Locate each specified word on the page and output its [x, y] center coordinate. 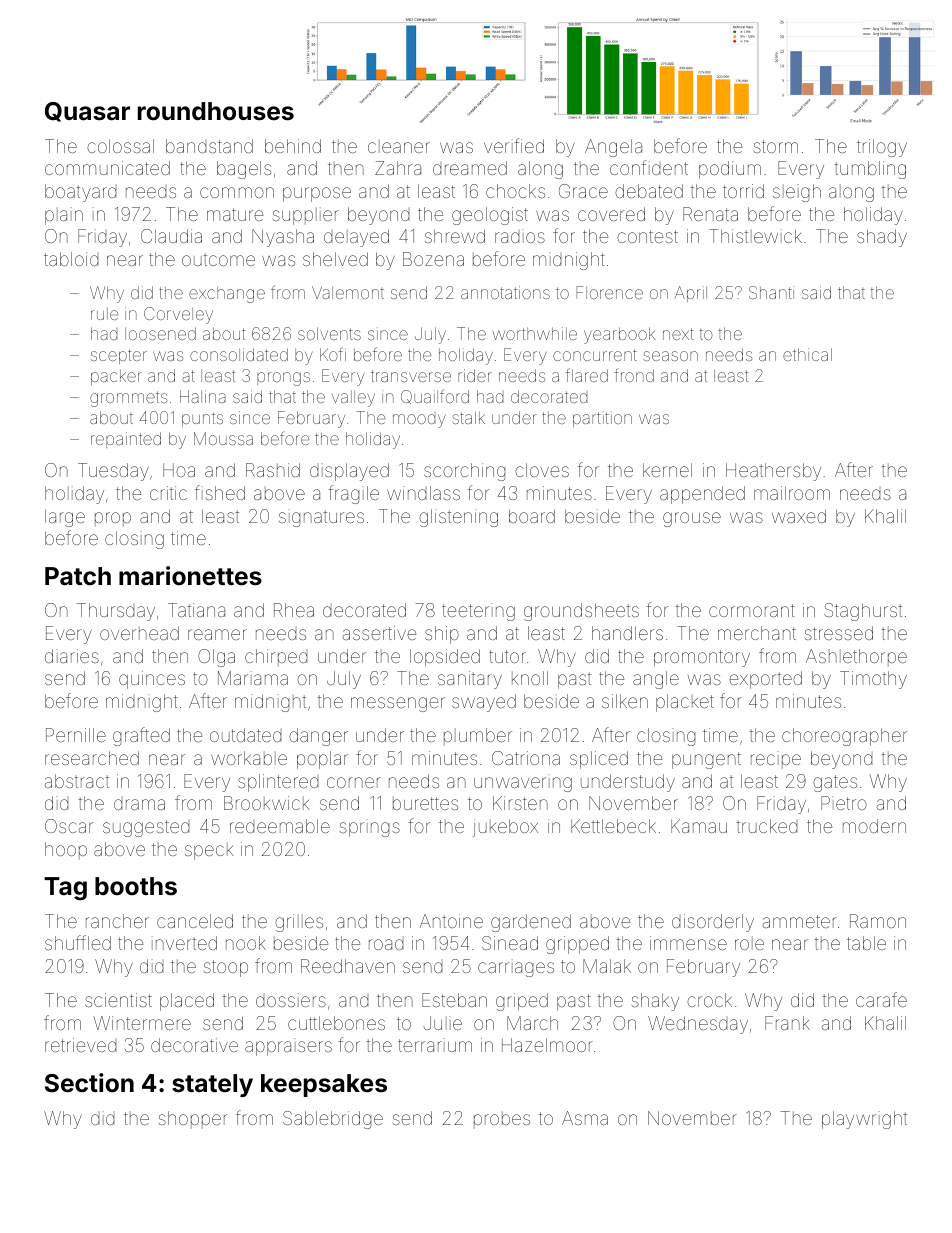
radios [520, 236]
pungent [706, 760]
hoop [66, 850]
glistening [458, 518]
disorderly [713, 923]
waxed [799, 516]
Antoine [451, 921]
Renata [710, 214]
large [65, 518]
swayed [484, 703]
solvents [329, 333]
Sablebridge [333, 1120]
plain [64, 216]
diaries [72, 656]
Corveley [178, 315]
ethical [807, 354]
